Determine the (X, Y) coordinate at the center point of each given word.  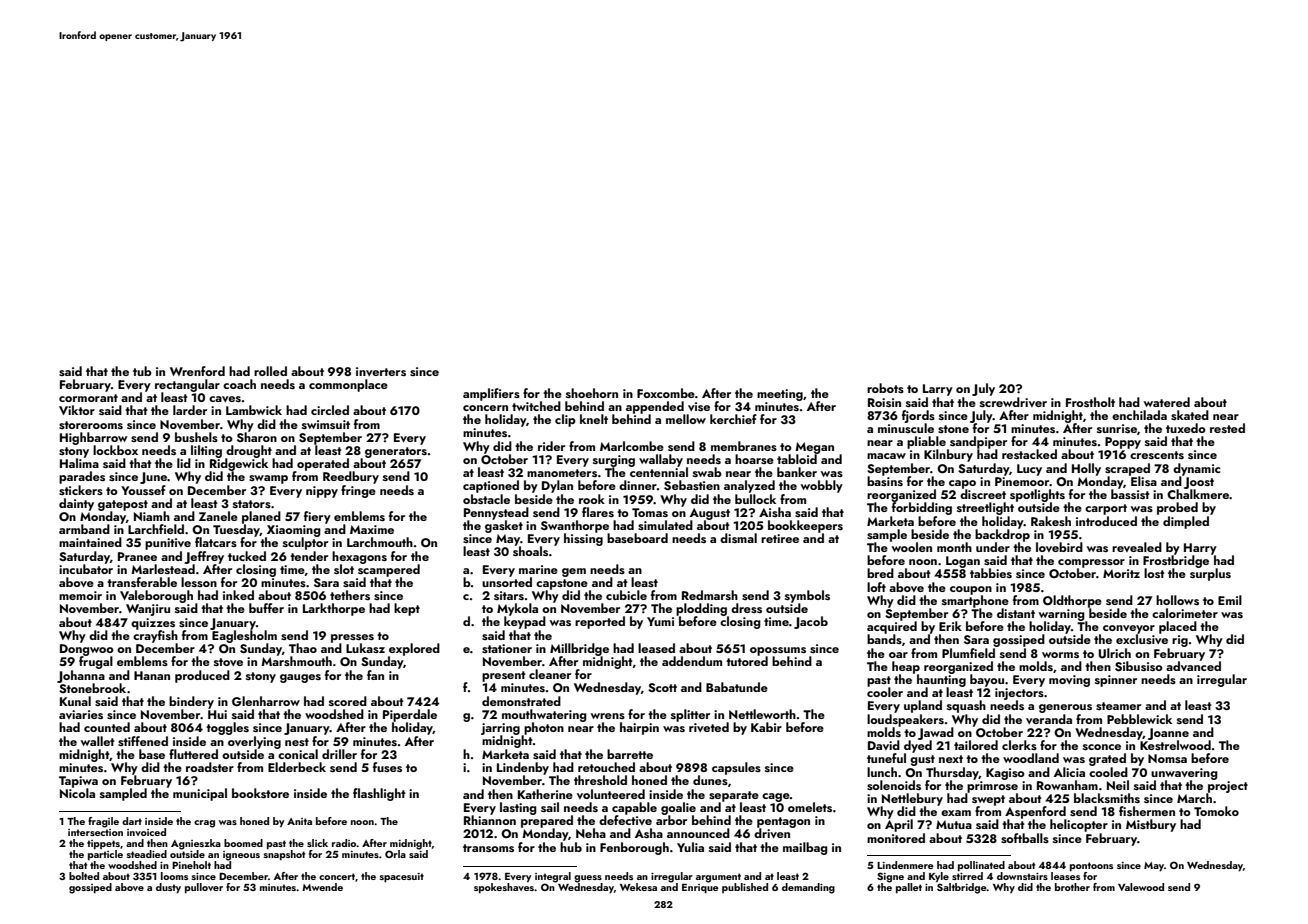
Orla (395, 854)
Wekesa (638, 887)
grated (1107, 759)
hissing (583, 539)
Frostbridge (1176, 561)
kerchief (733, 419)
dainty (76, 504)
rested (1227, 428)
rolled (270, 371)
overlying (254, 742)
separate (734, 796)
